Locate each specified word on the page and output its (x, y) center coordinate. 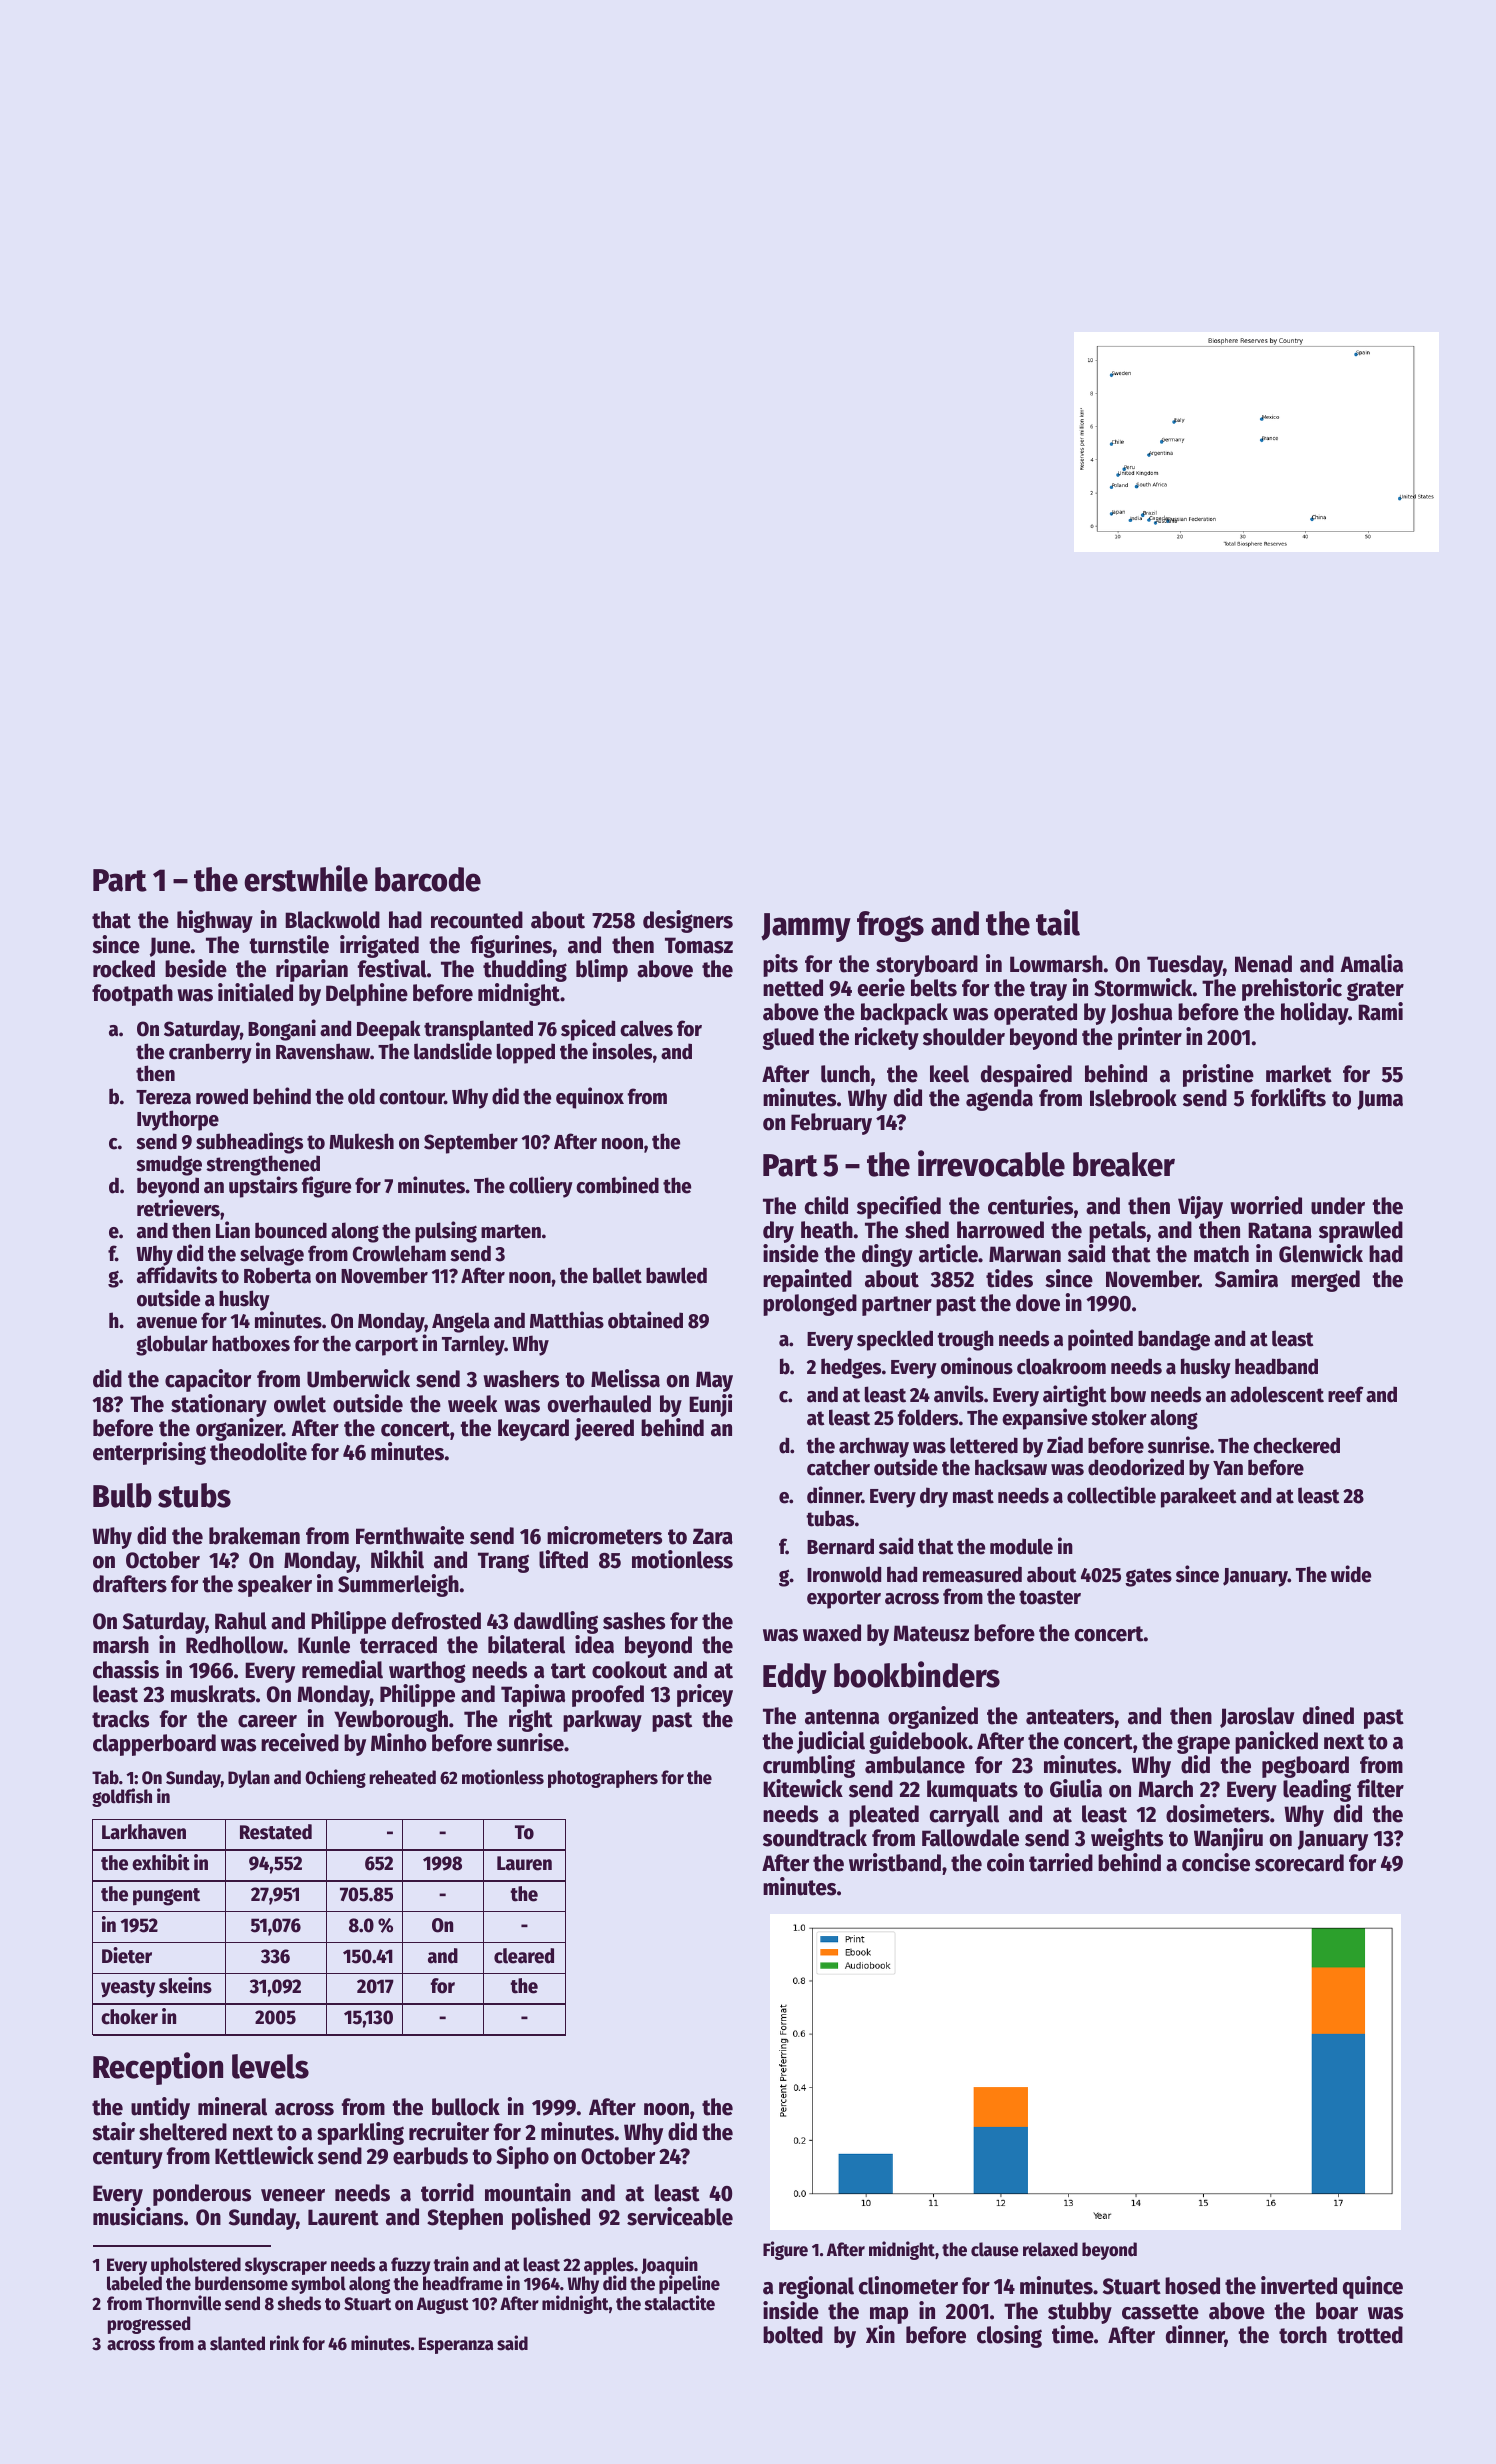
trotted (1370, 2335)
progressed (149, 2325)
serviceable (680, 2216)
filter (1380, 1788)
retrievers (178, 1208)
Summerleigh (398, 1585)
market (1299, 1074)
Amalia (1372, 963)
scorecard (1299, 1863)
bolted (793, 2335)
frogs (890, 926)
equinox (590, 1098)
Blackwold (332, 920)
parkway (602, 1721)
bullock (466, 2107)
